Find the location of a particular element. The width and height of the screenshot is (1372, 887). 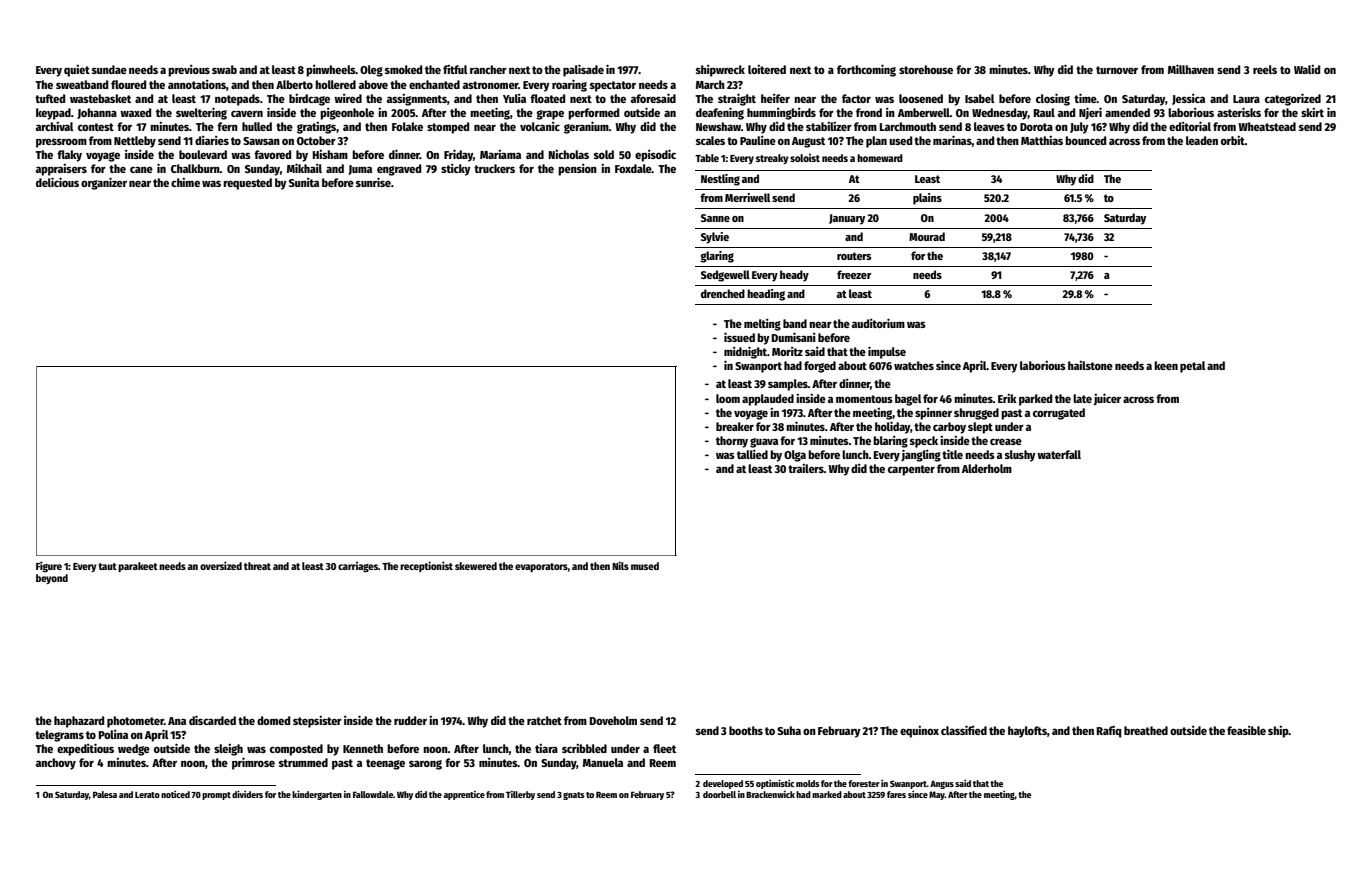

feasible is located at coordinates (1246, 730).
